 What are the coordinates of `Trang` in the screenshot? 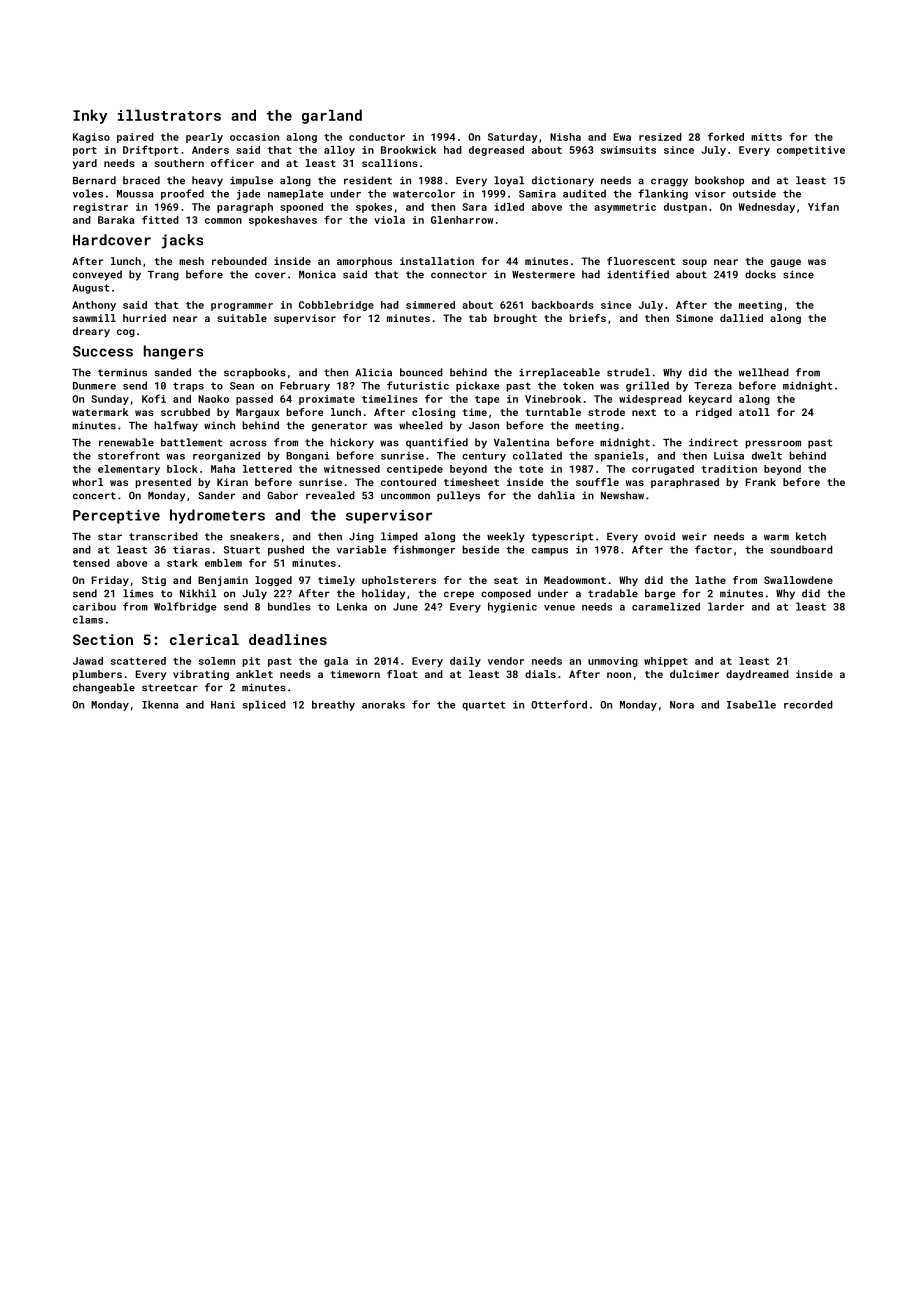 It's located at (163, 276).
